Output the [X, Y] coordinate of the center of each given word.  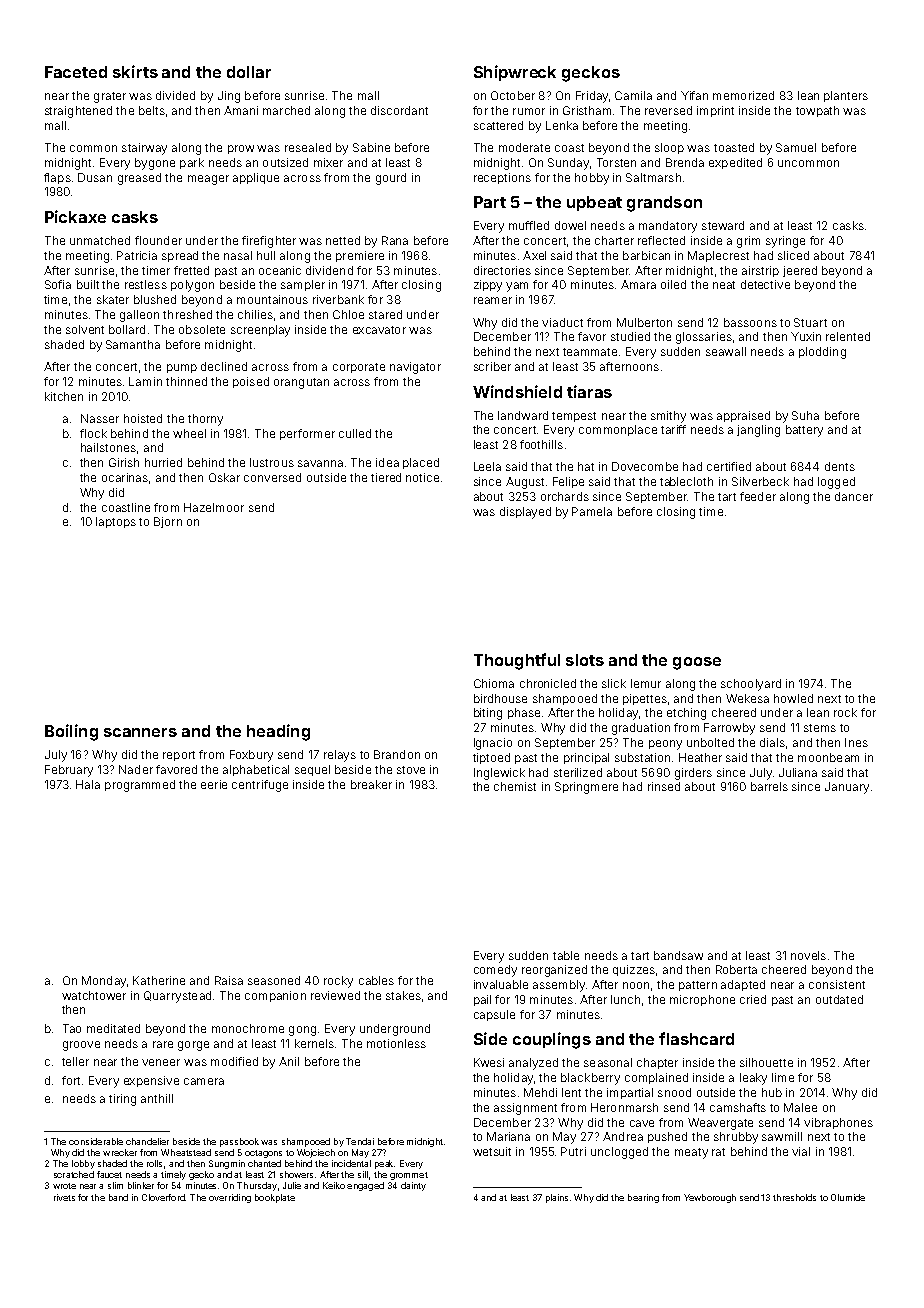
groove [81, 1046]
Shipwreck [515, 73]
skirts [135, 71]
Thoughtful [517, 661]
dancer [854, 496]
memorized [743, 95]
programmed [140, 786]
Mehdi [540, 1092]
